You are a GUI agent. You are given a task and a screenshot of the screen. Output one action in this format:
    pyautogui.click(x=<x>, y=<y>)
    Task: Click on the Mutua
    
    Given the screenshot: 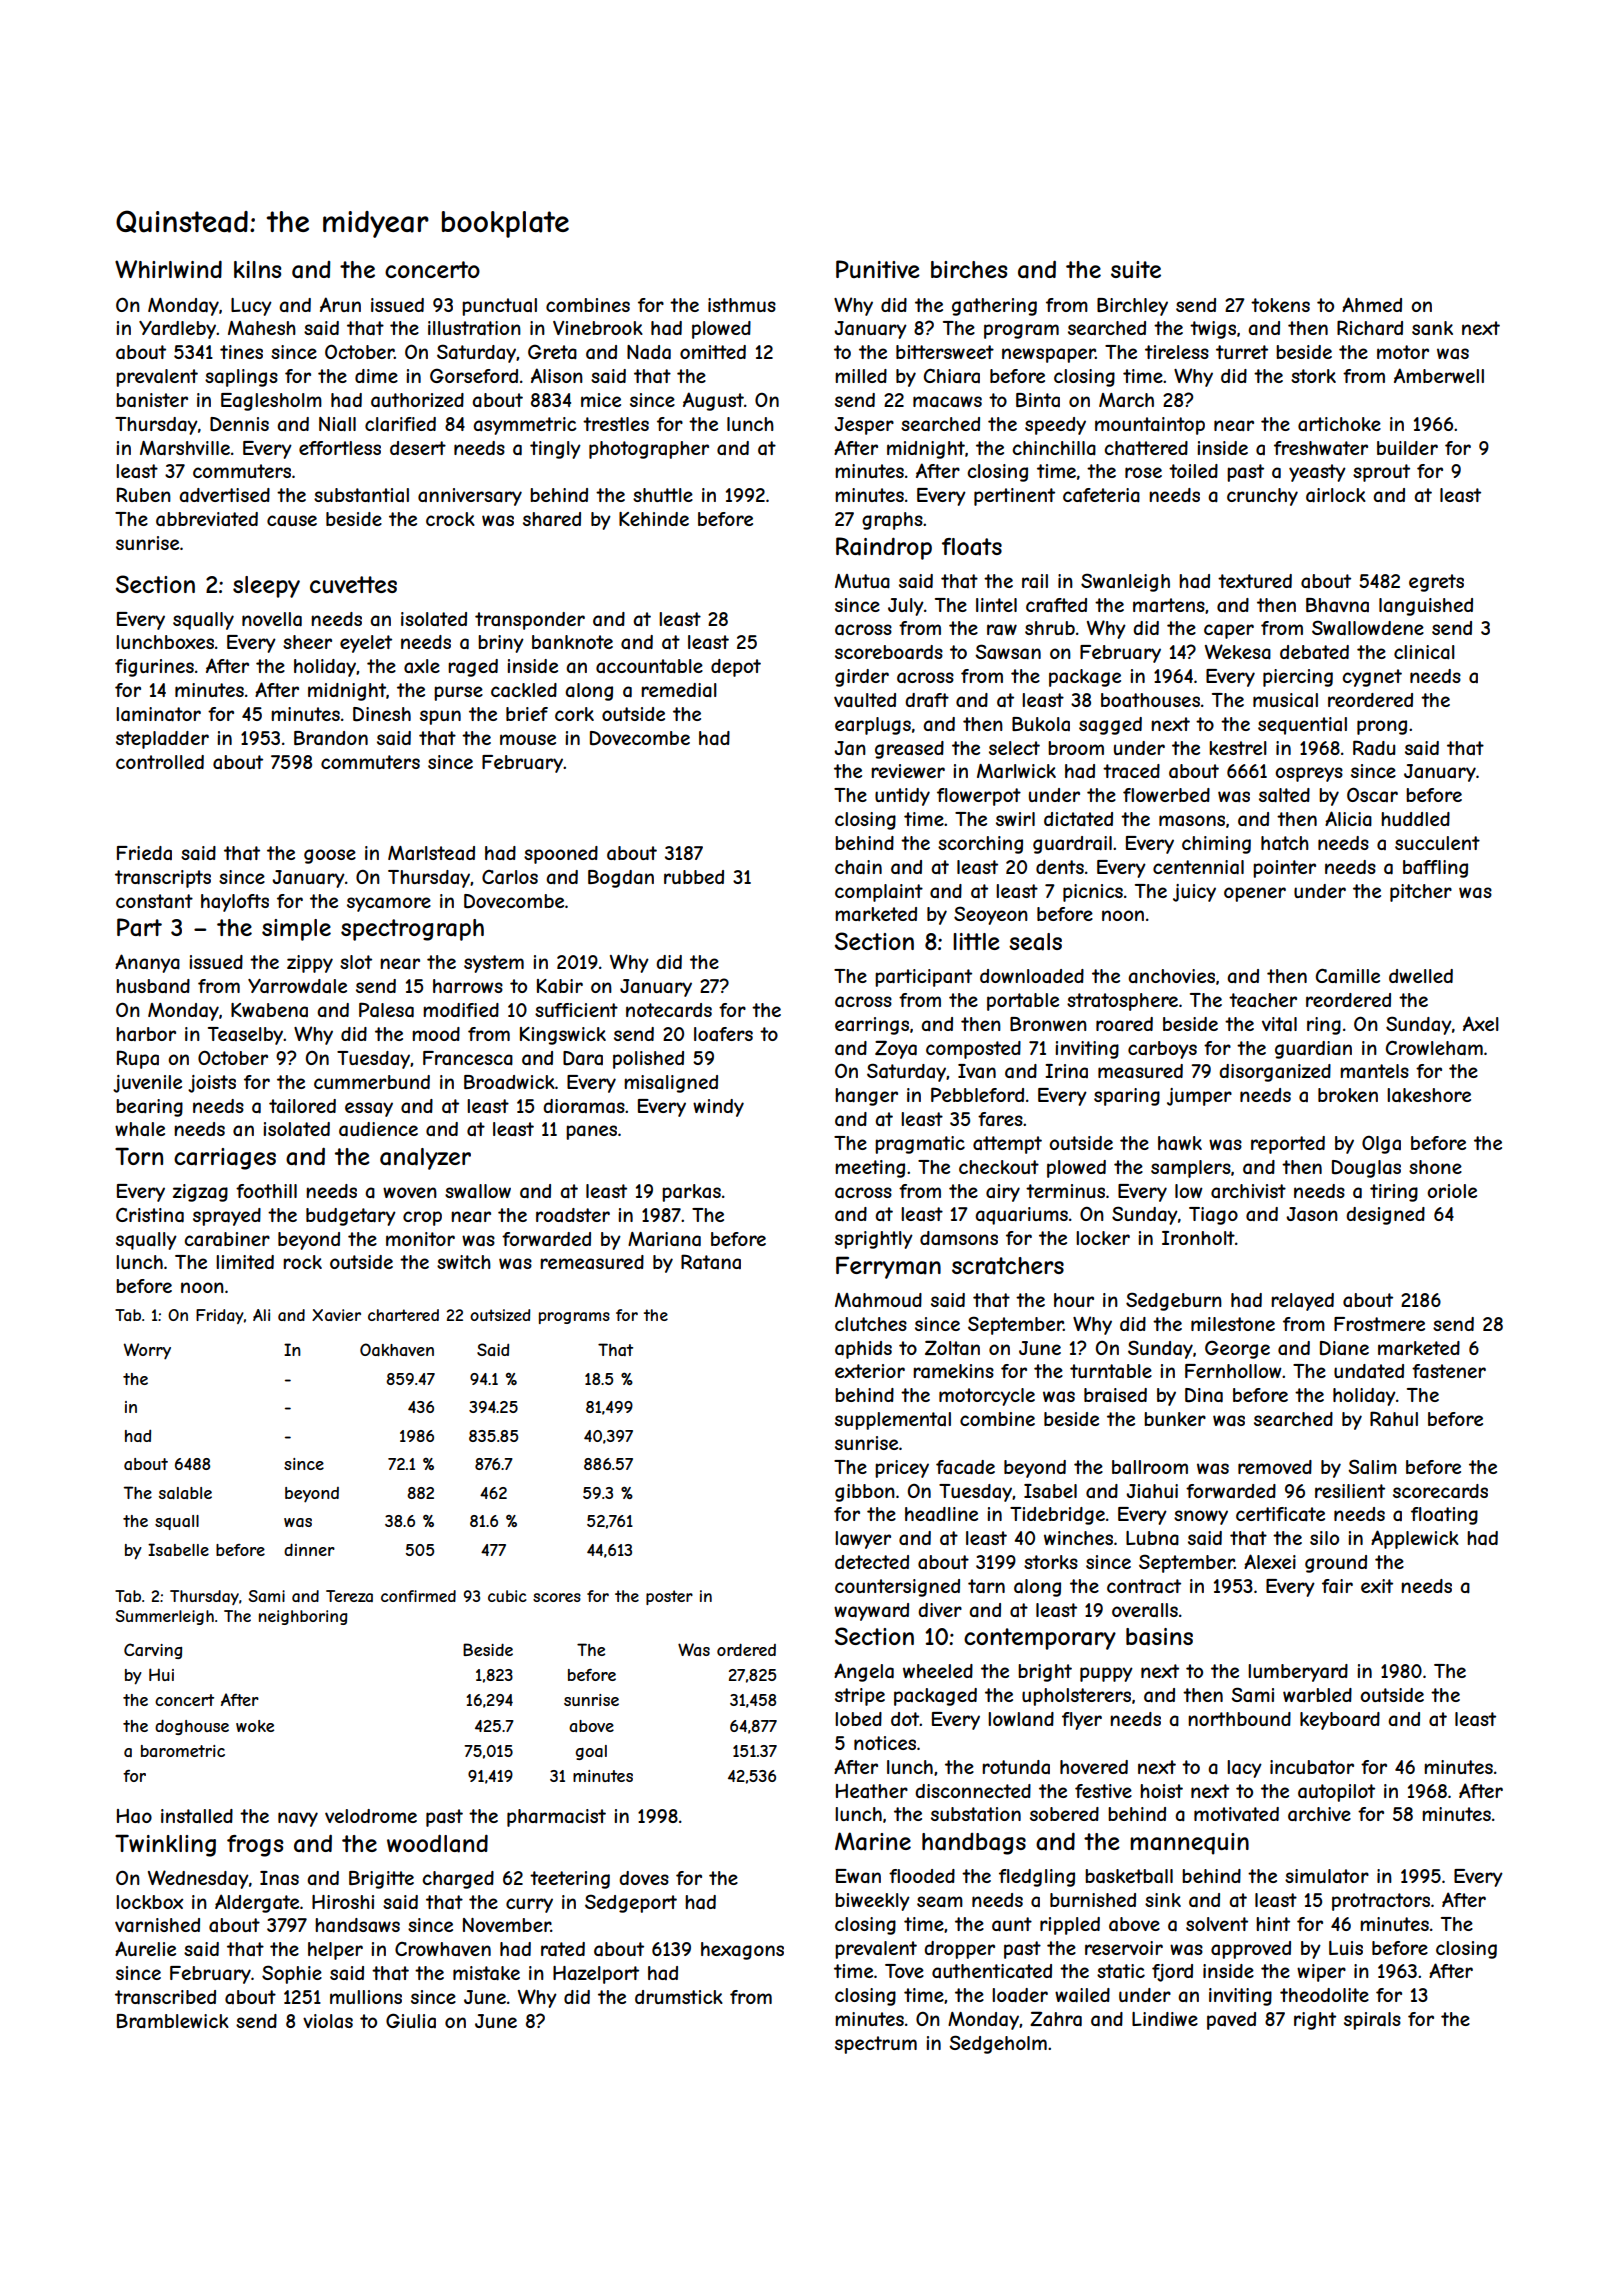 What is the action you would take?
    pyautogui.click(x=862, y=581)
